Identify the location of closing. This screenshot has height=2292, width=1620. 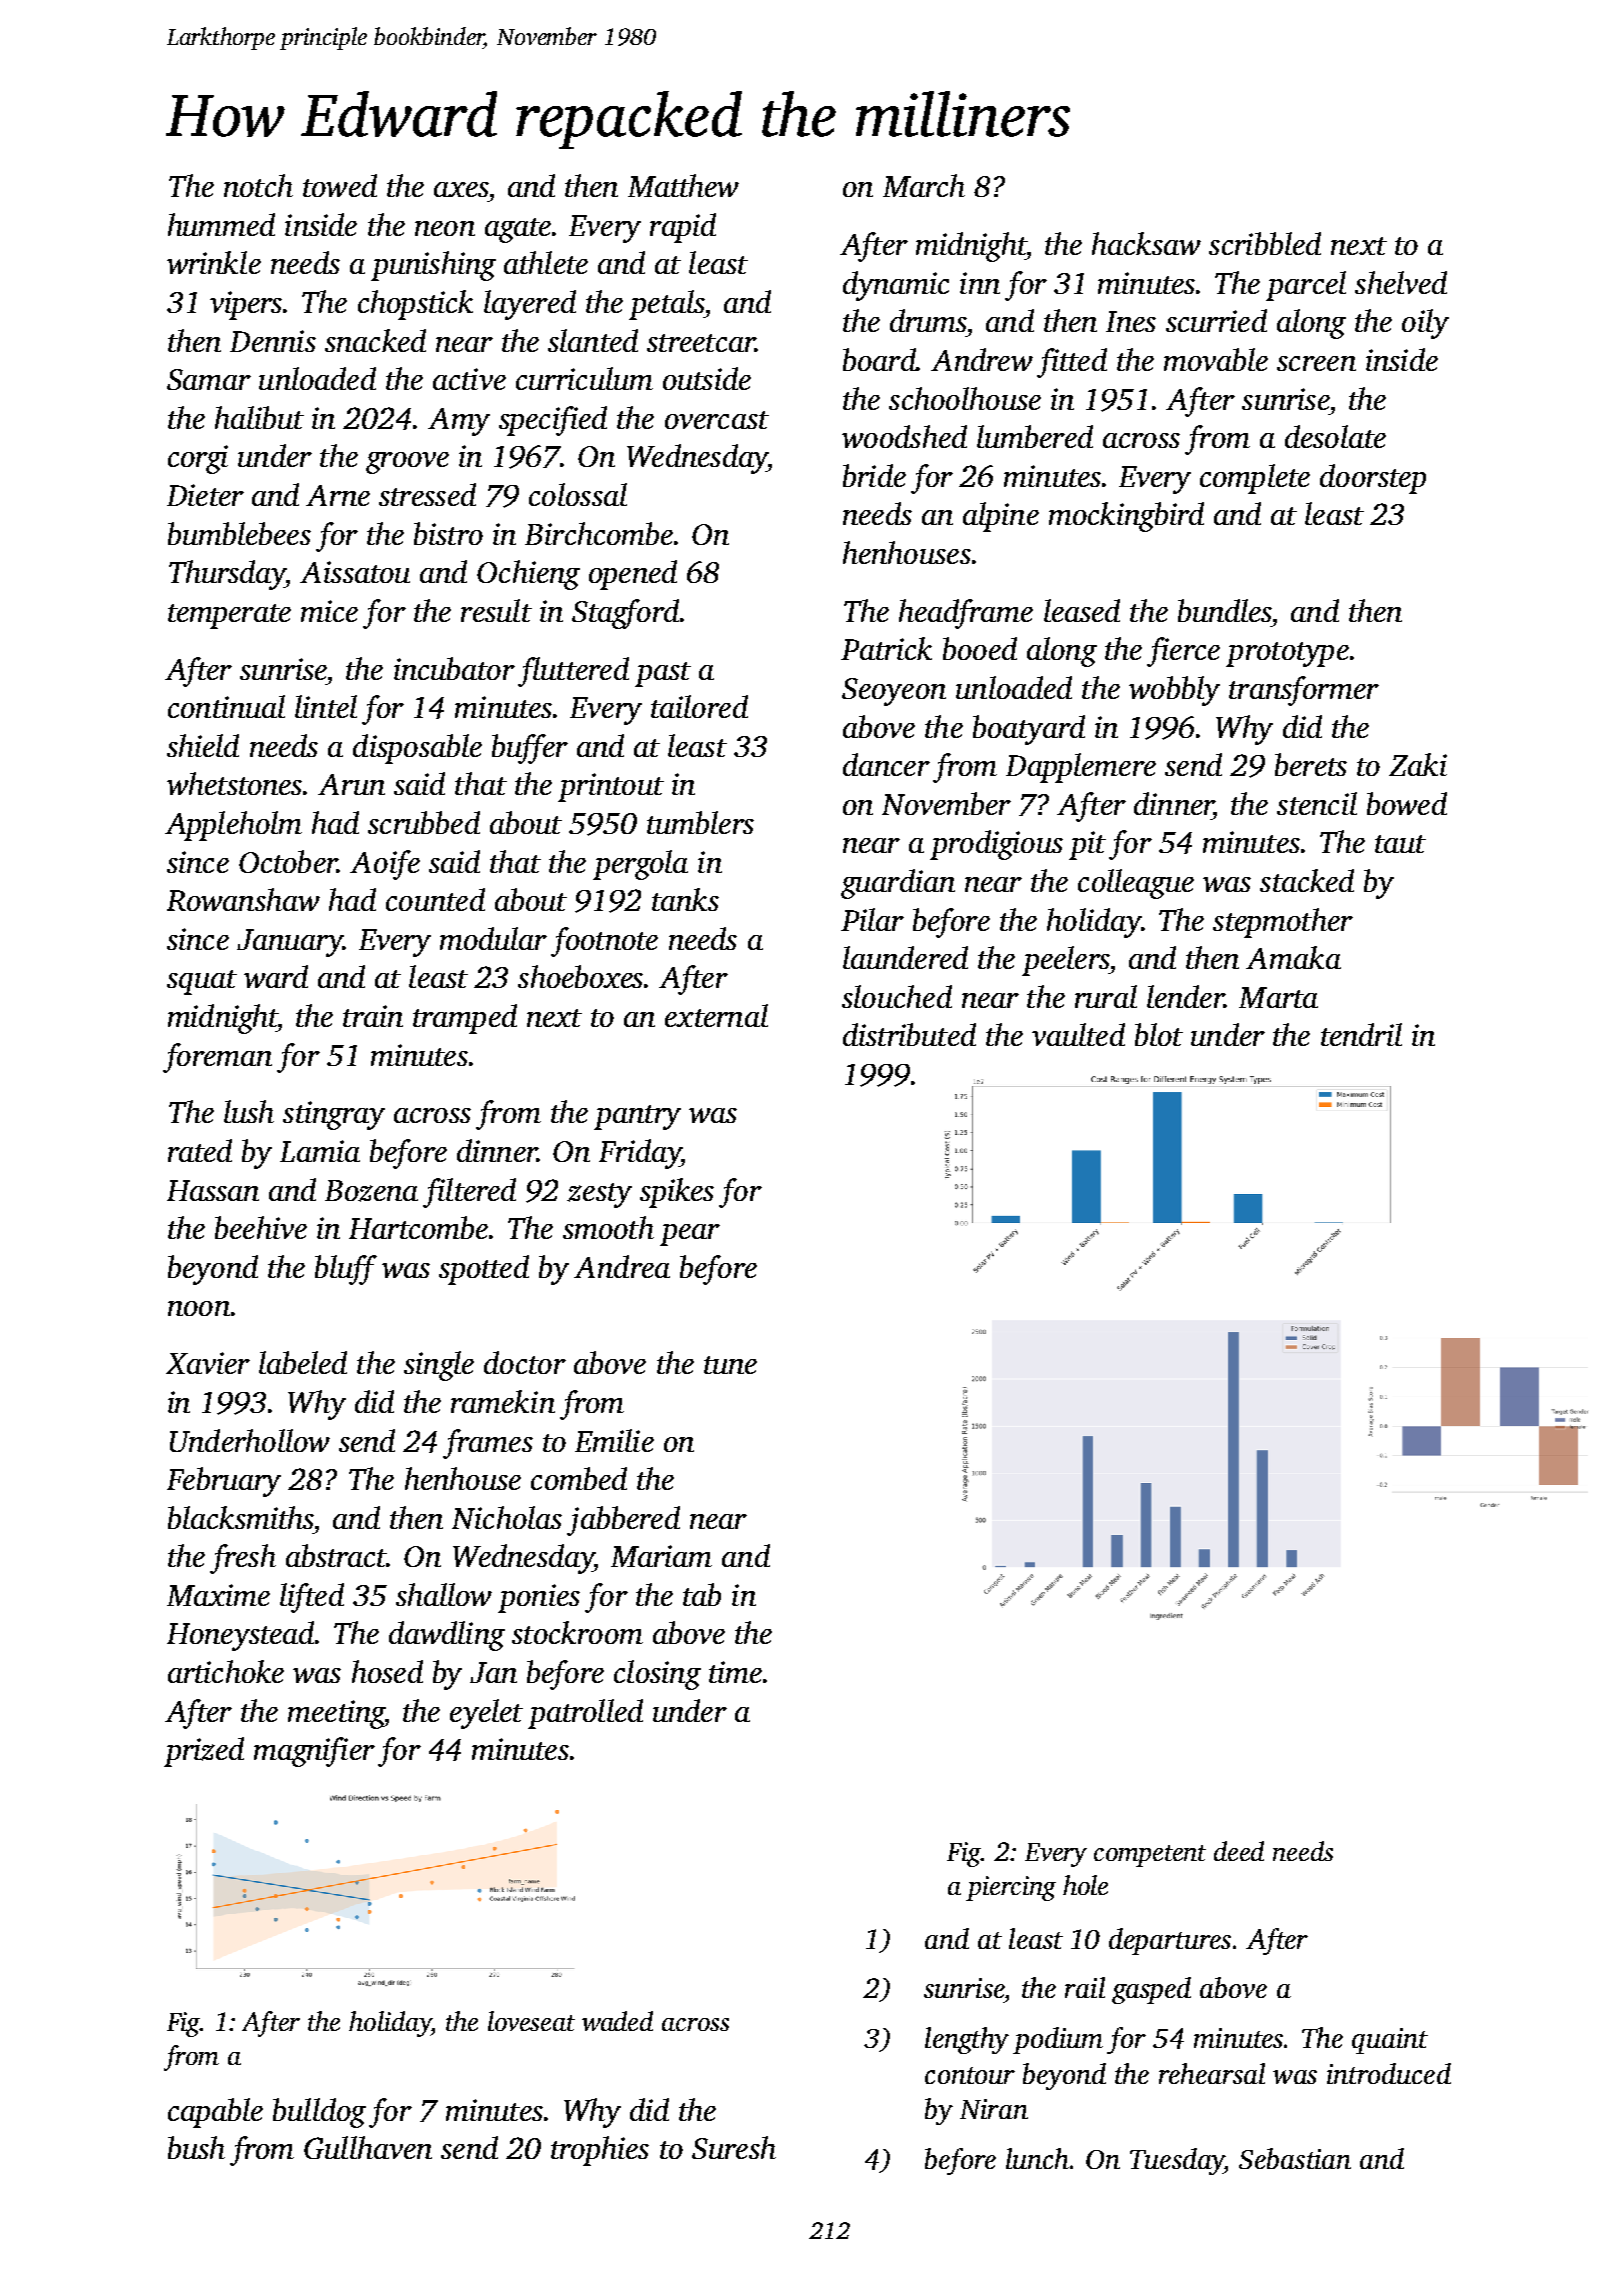
(657, 1675).
